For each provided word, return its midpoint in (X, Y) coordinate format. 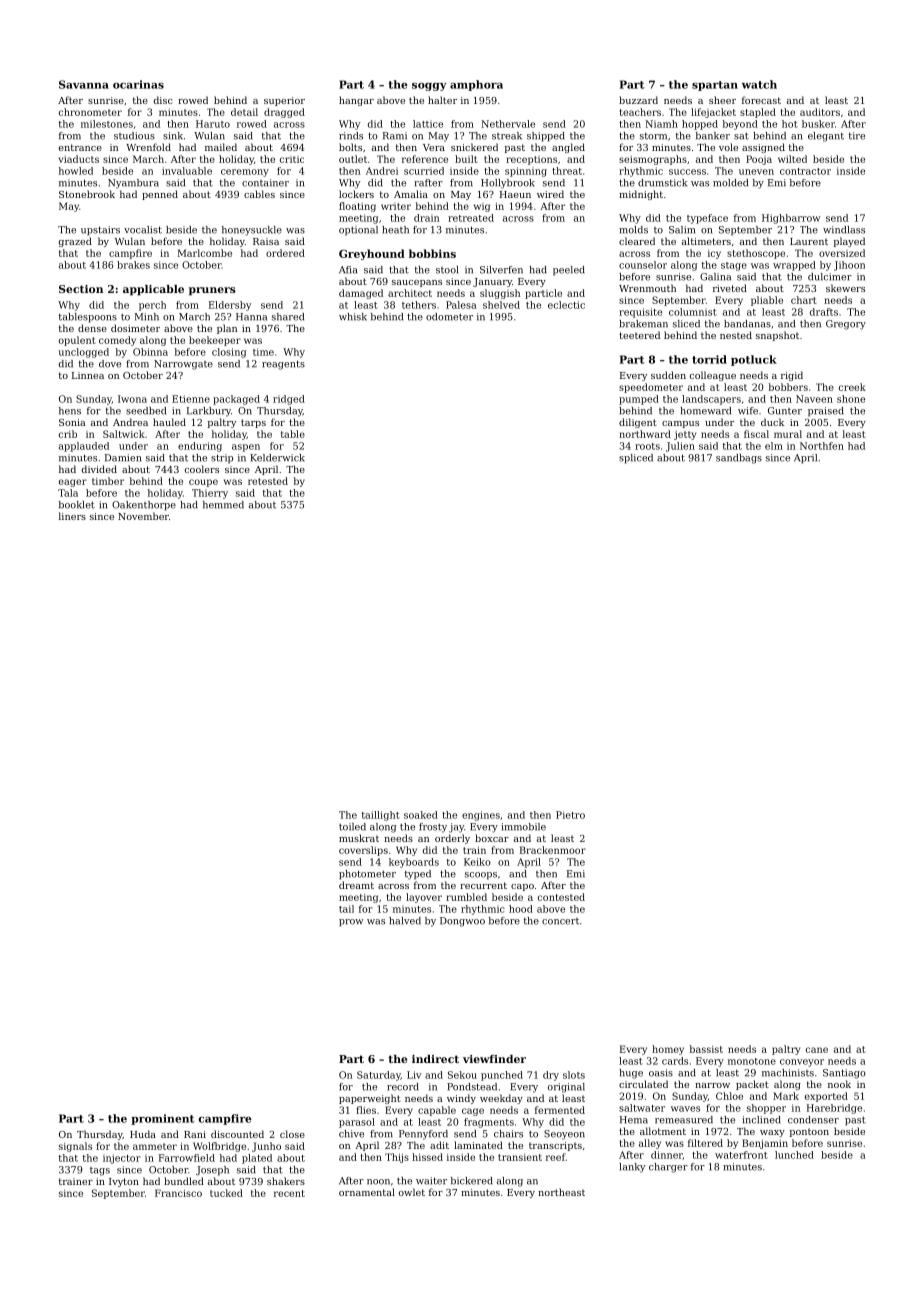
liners (72, 516)
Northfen (822, 446)
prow (351, 923)
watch (759, 84)
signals (75, 1147)
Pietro (570, 815)
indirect (435, 1059)
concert (560, 921)
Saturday (379, 1076)
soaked (421, 815)
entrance (80, 147)
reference (425, 159)
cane (817, 1050)
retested (268, 481)
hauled (169, 422)
